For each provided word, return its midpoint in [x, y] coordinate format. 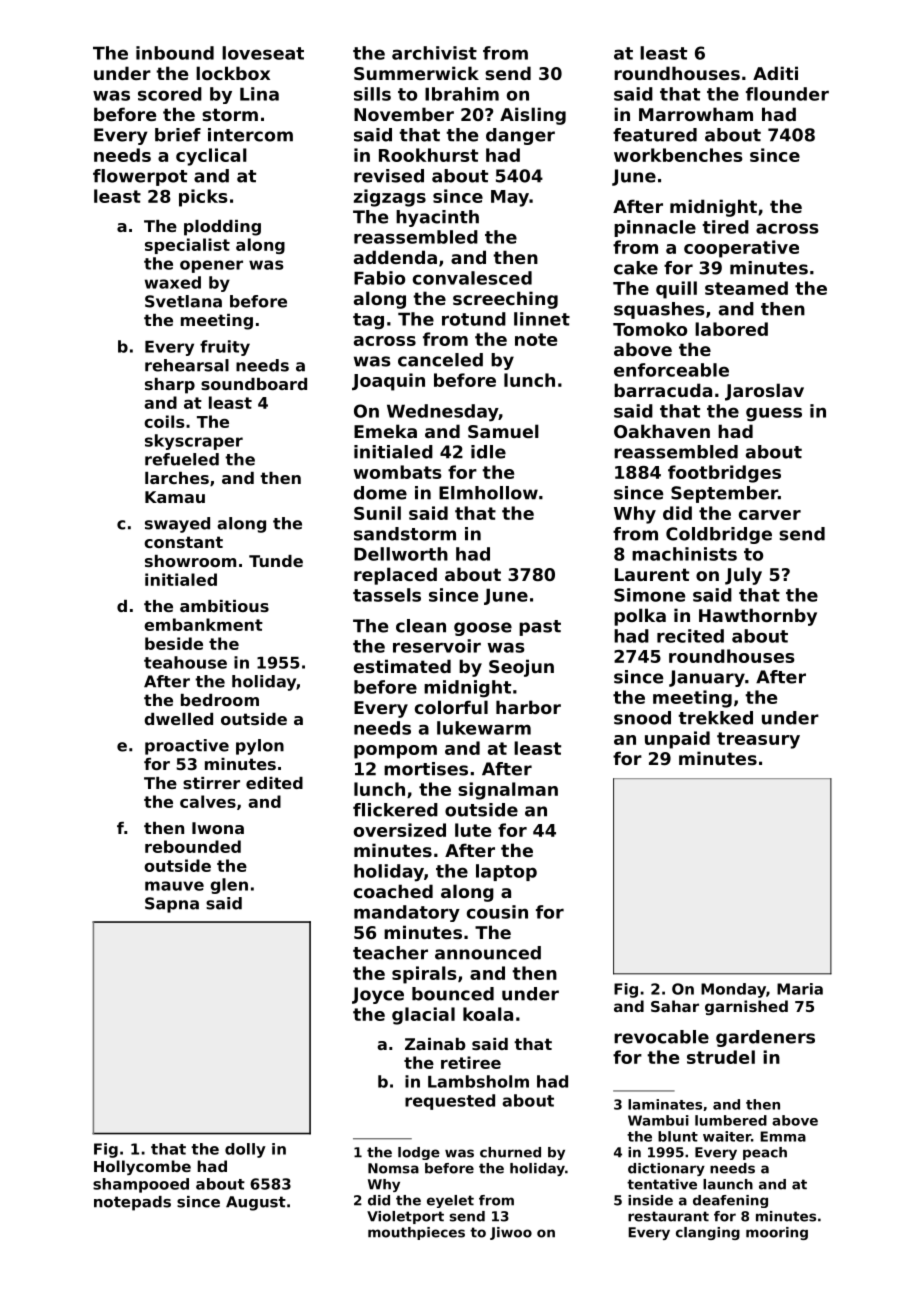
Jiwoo [511, 1233]
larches [177, 478]
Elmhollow [488, 493]
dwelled [178, 719]
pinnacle [655, 228]
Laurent [652, 574]
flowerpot [140, 177]
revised [389, 176]
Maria [800, 989]
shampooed [141, 1185]
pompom [395, 752]
